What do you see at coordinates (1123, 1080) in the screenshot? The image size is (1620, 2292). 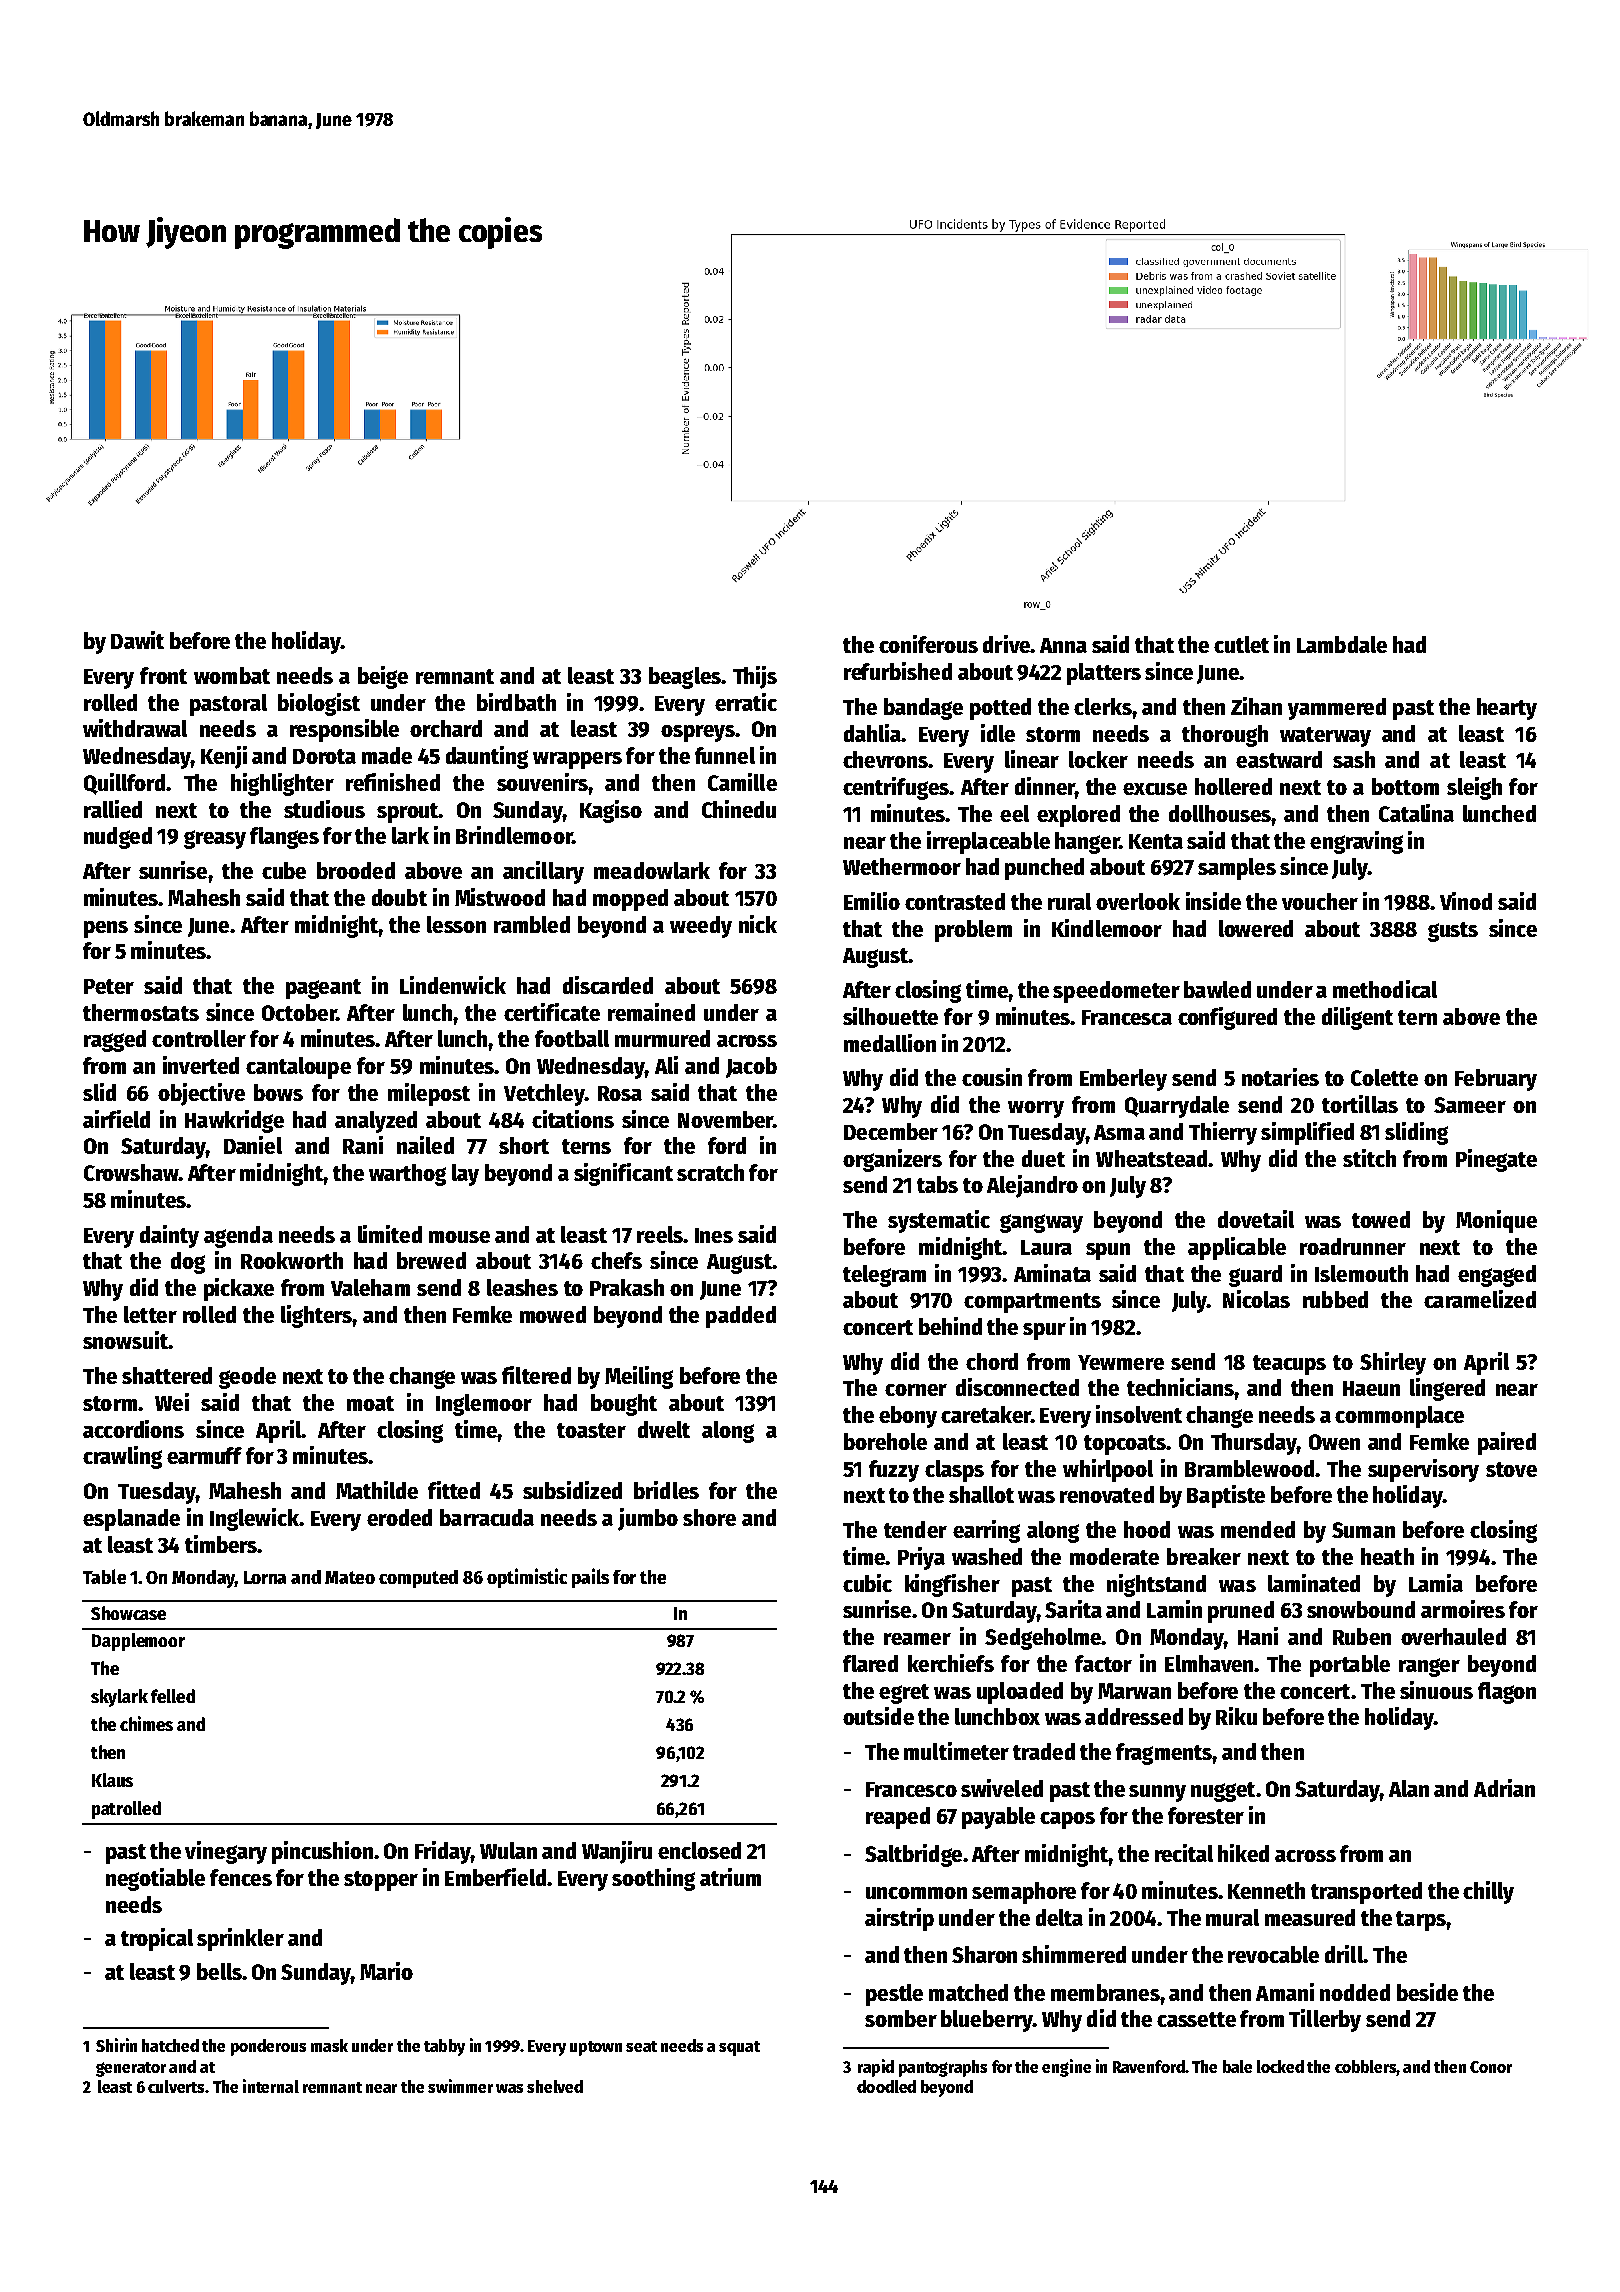 I see `Emberley` at bounding box center [1123, 1080].
